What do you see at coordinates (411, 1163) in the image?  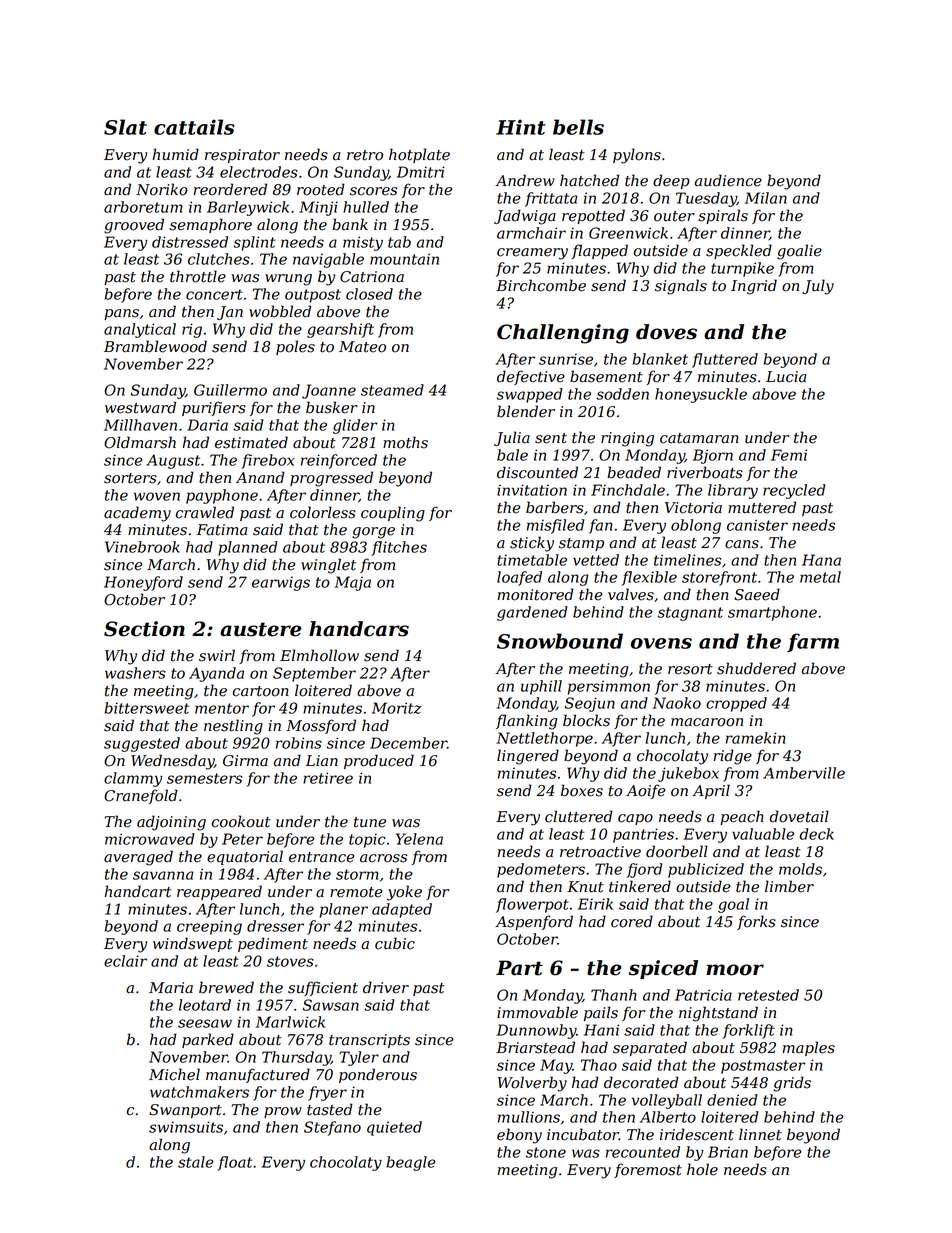 I see `beagle` at bounding box center [411, 1163].
